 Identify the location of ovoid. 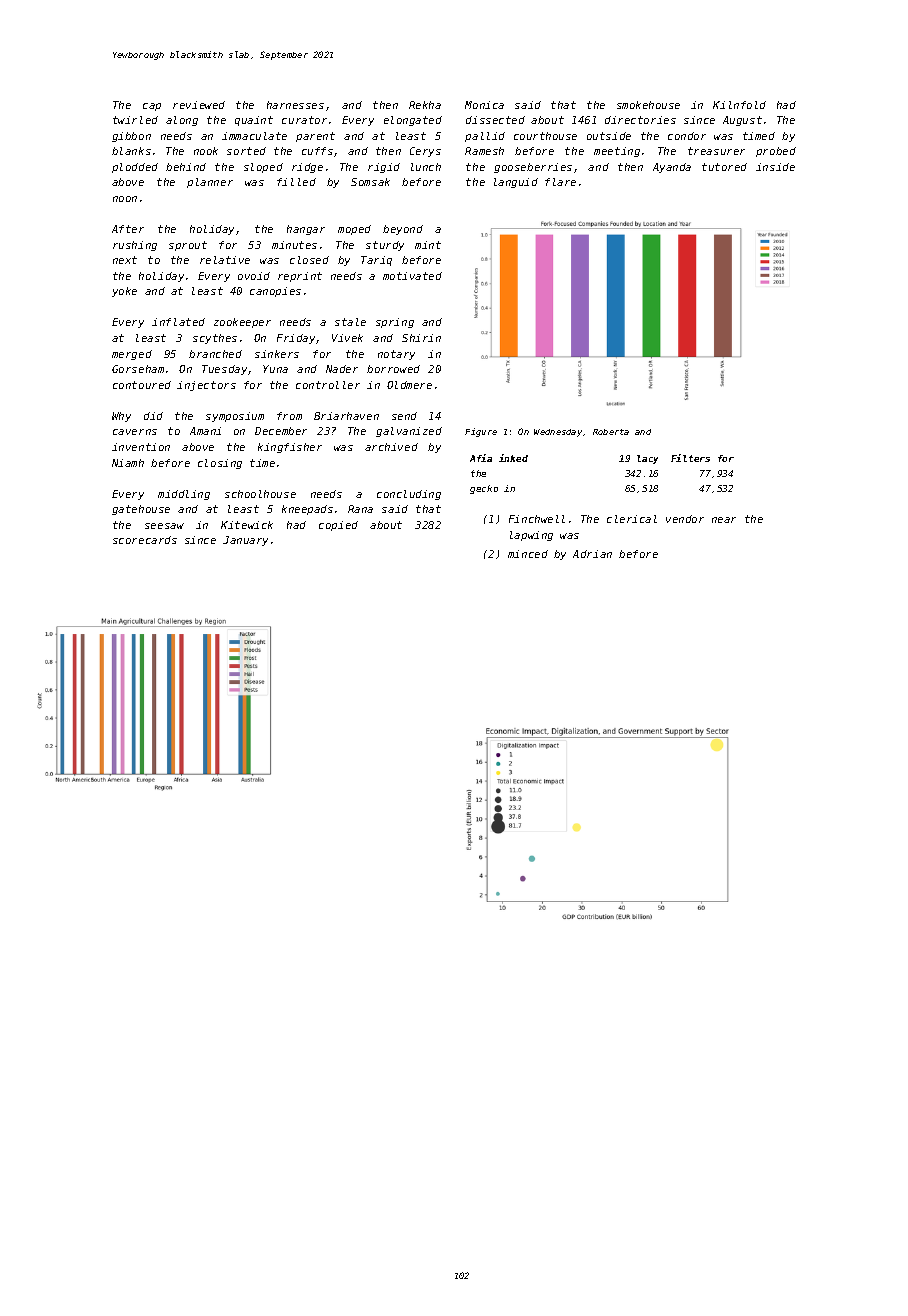
(254, 276).
